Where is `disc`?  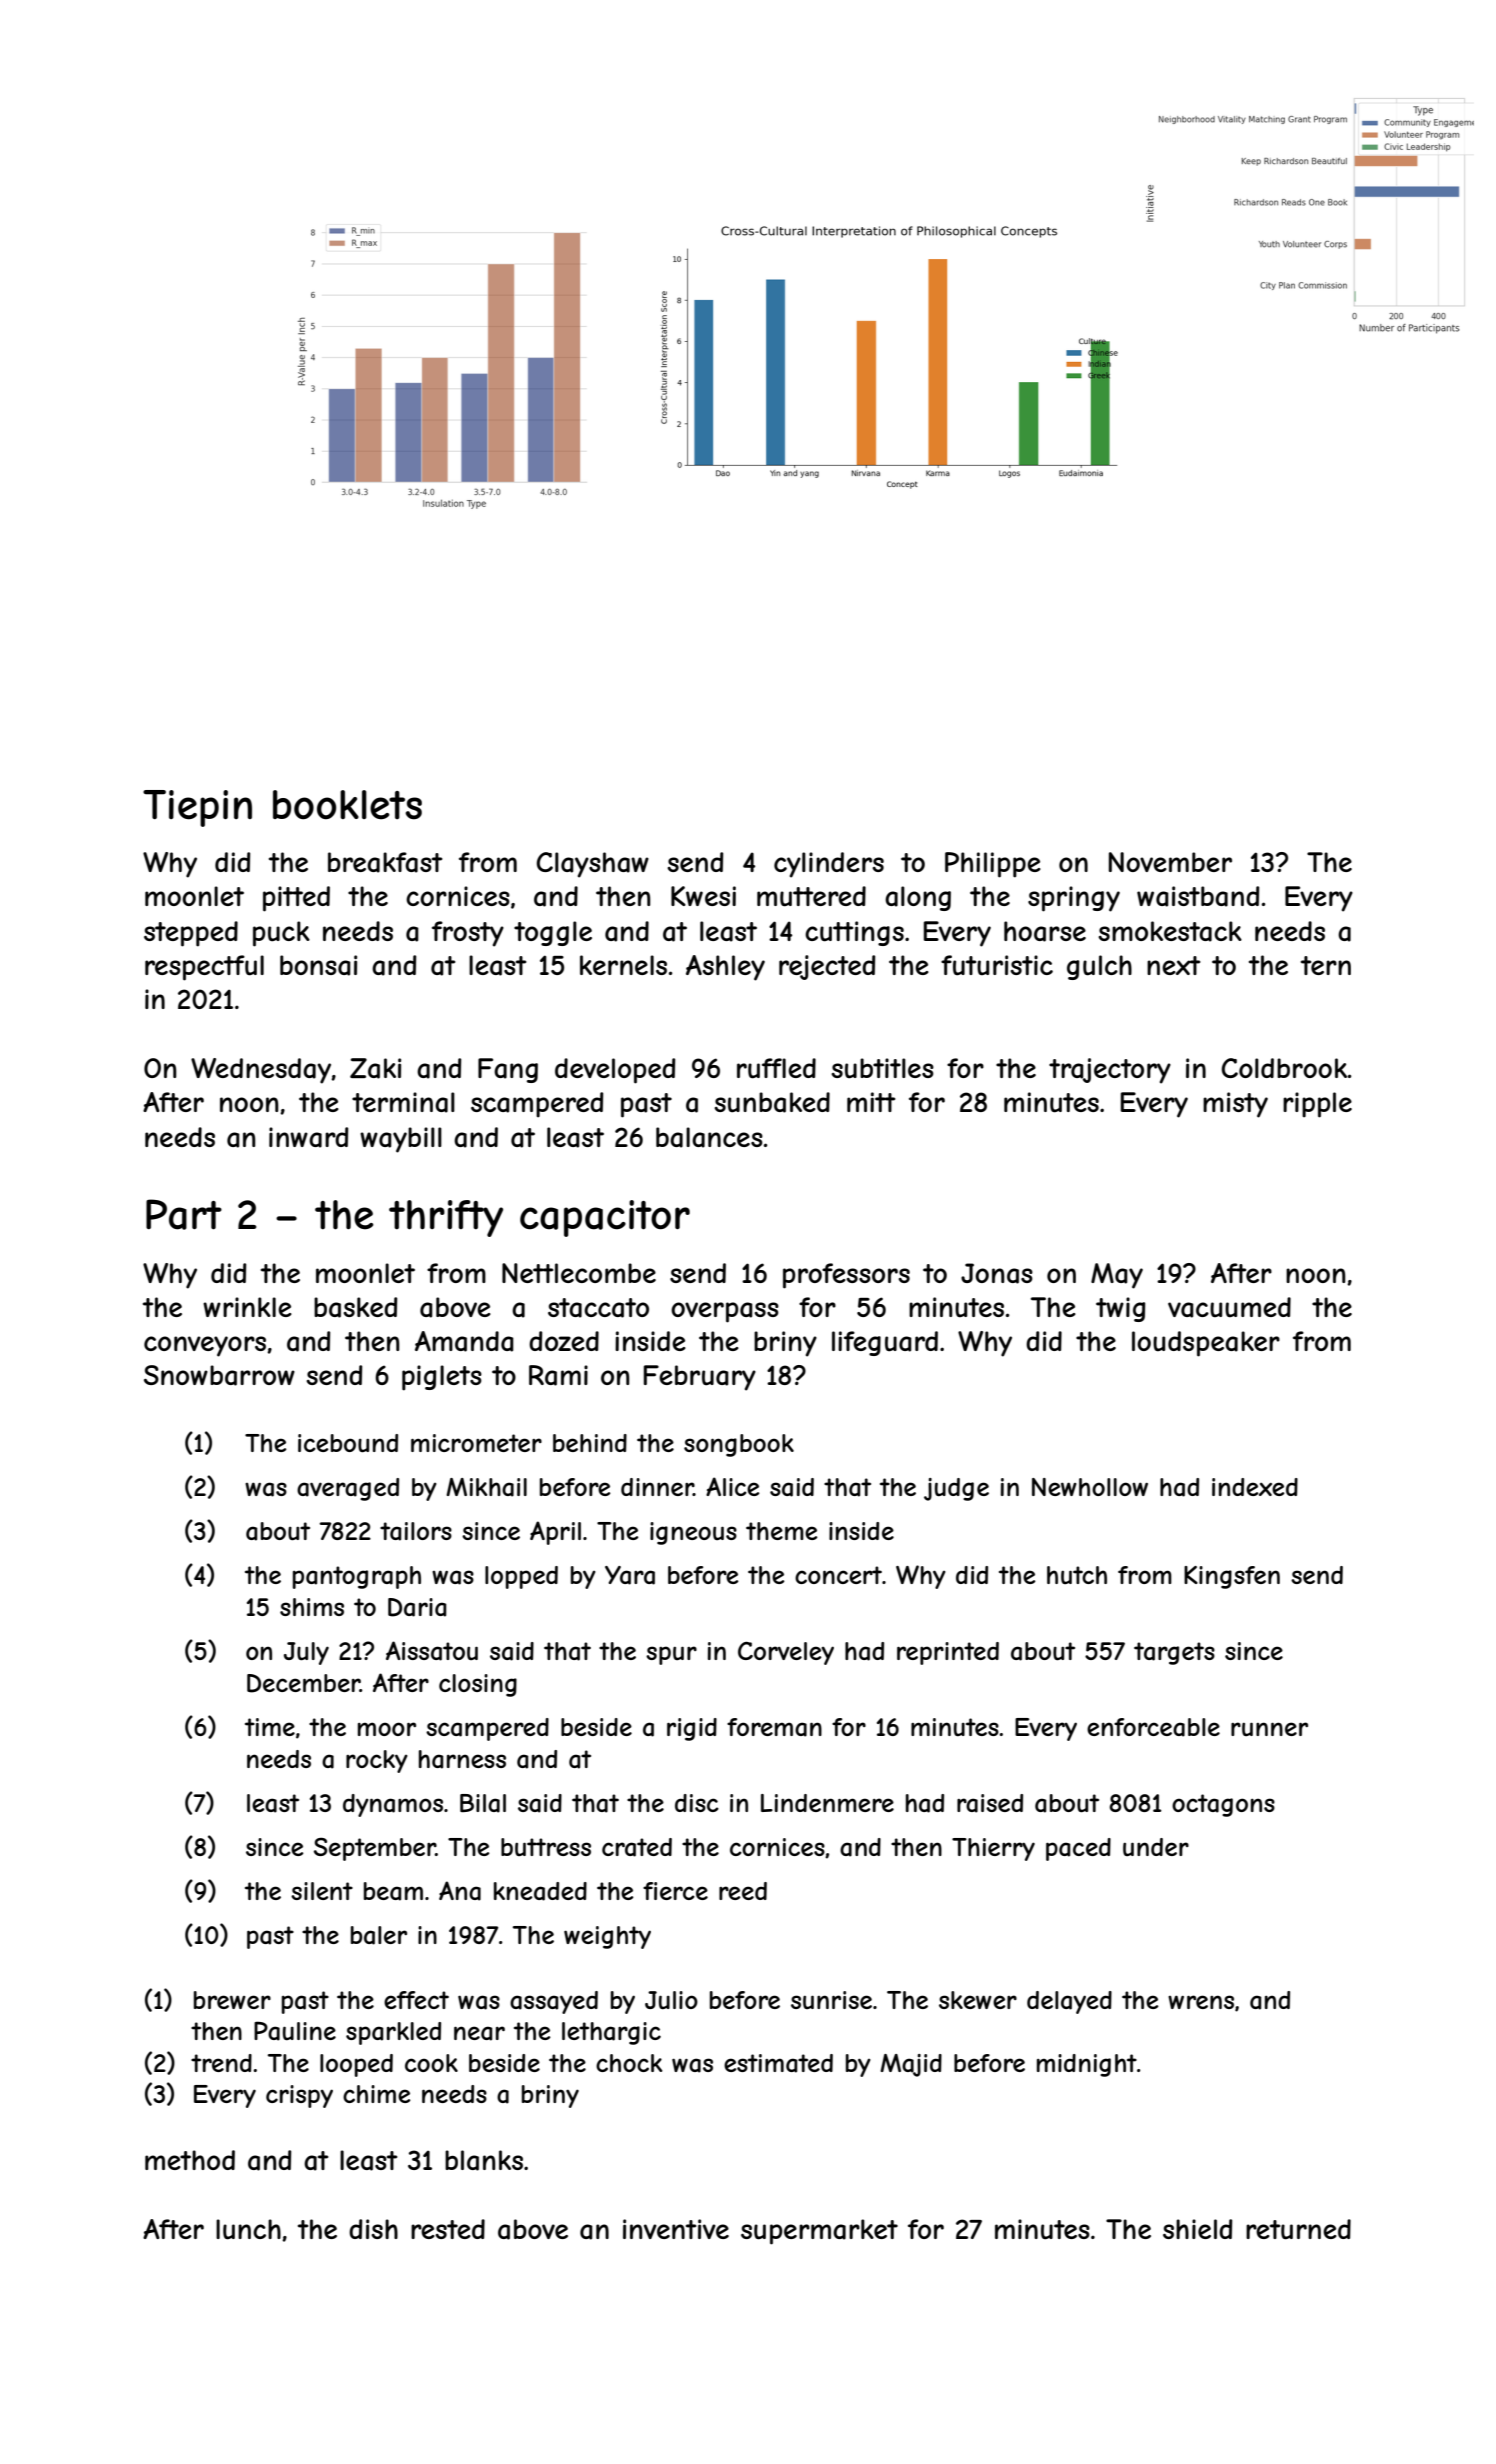 disc is located at coordinates (697, 1803).
